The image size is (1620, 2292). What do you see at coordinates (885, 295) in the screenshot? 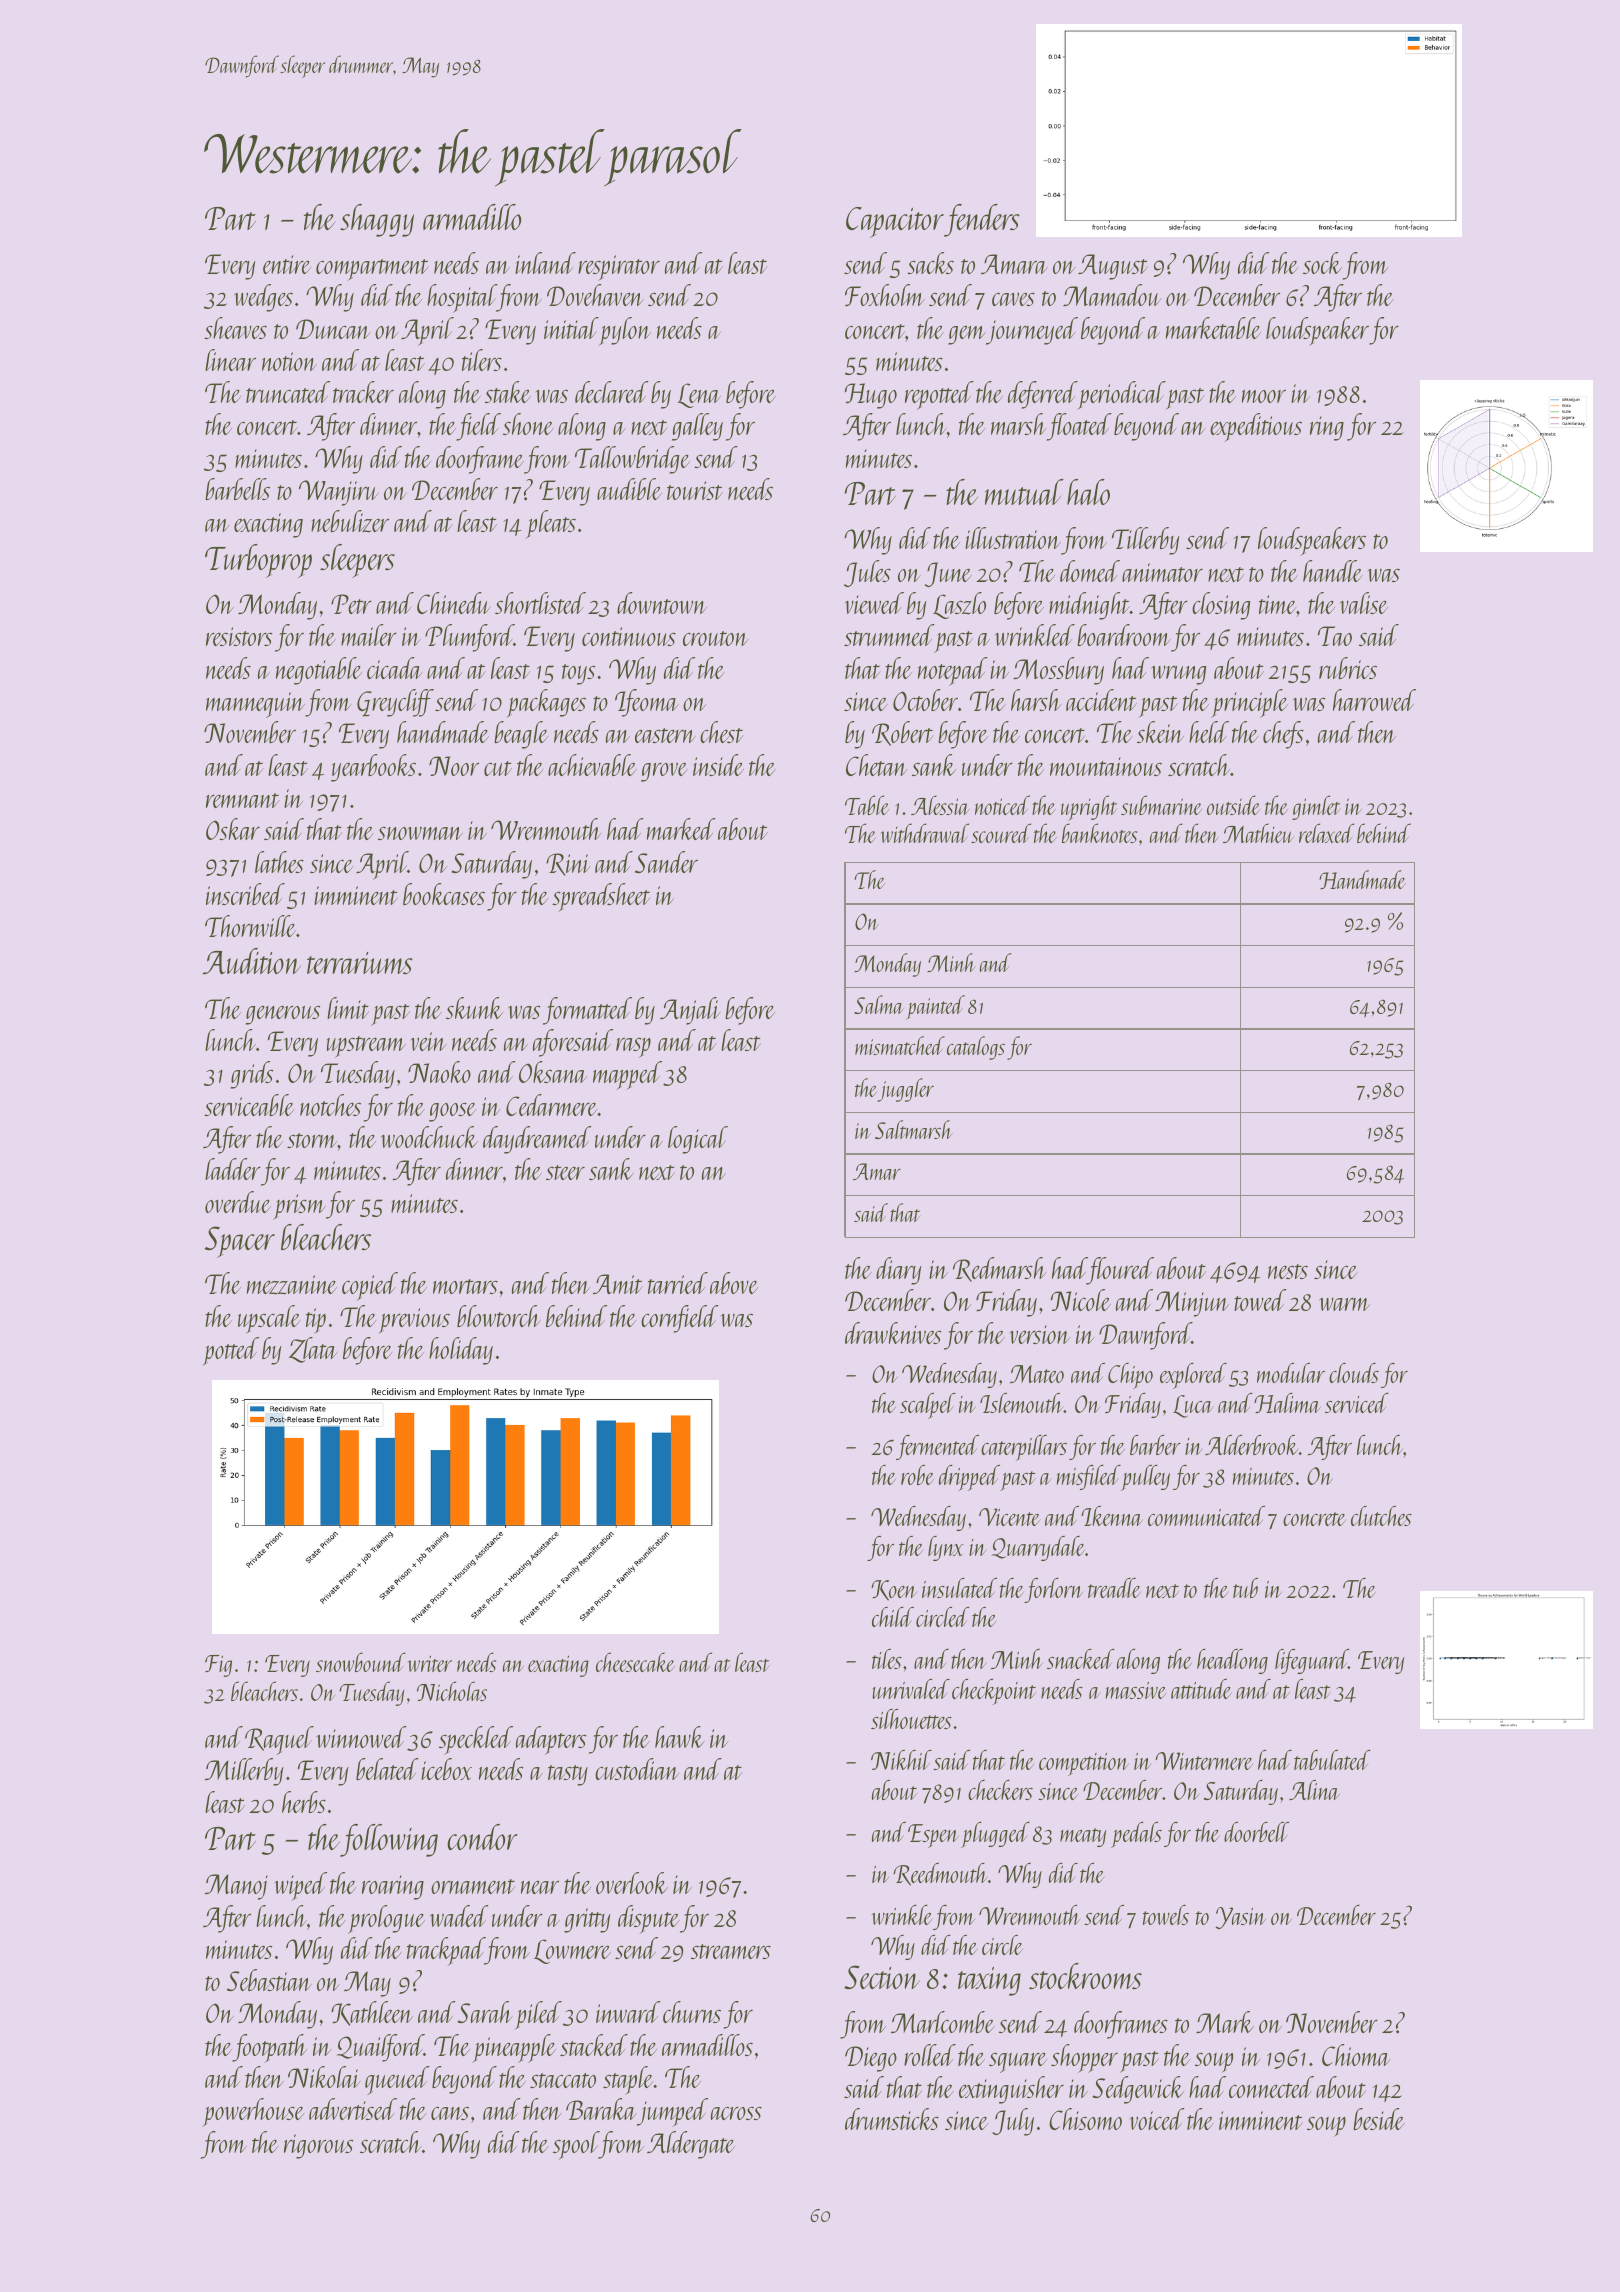
I see `Foxholm` at bounding box center [885, 295].
